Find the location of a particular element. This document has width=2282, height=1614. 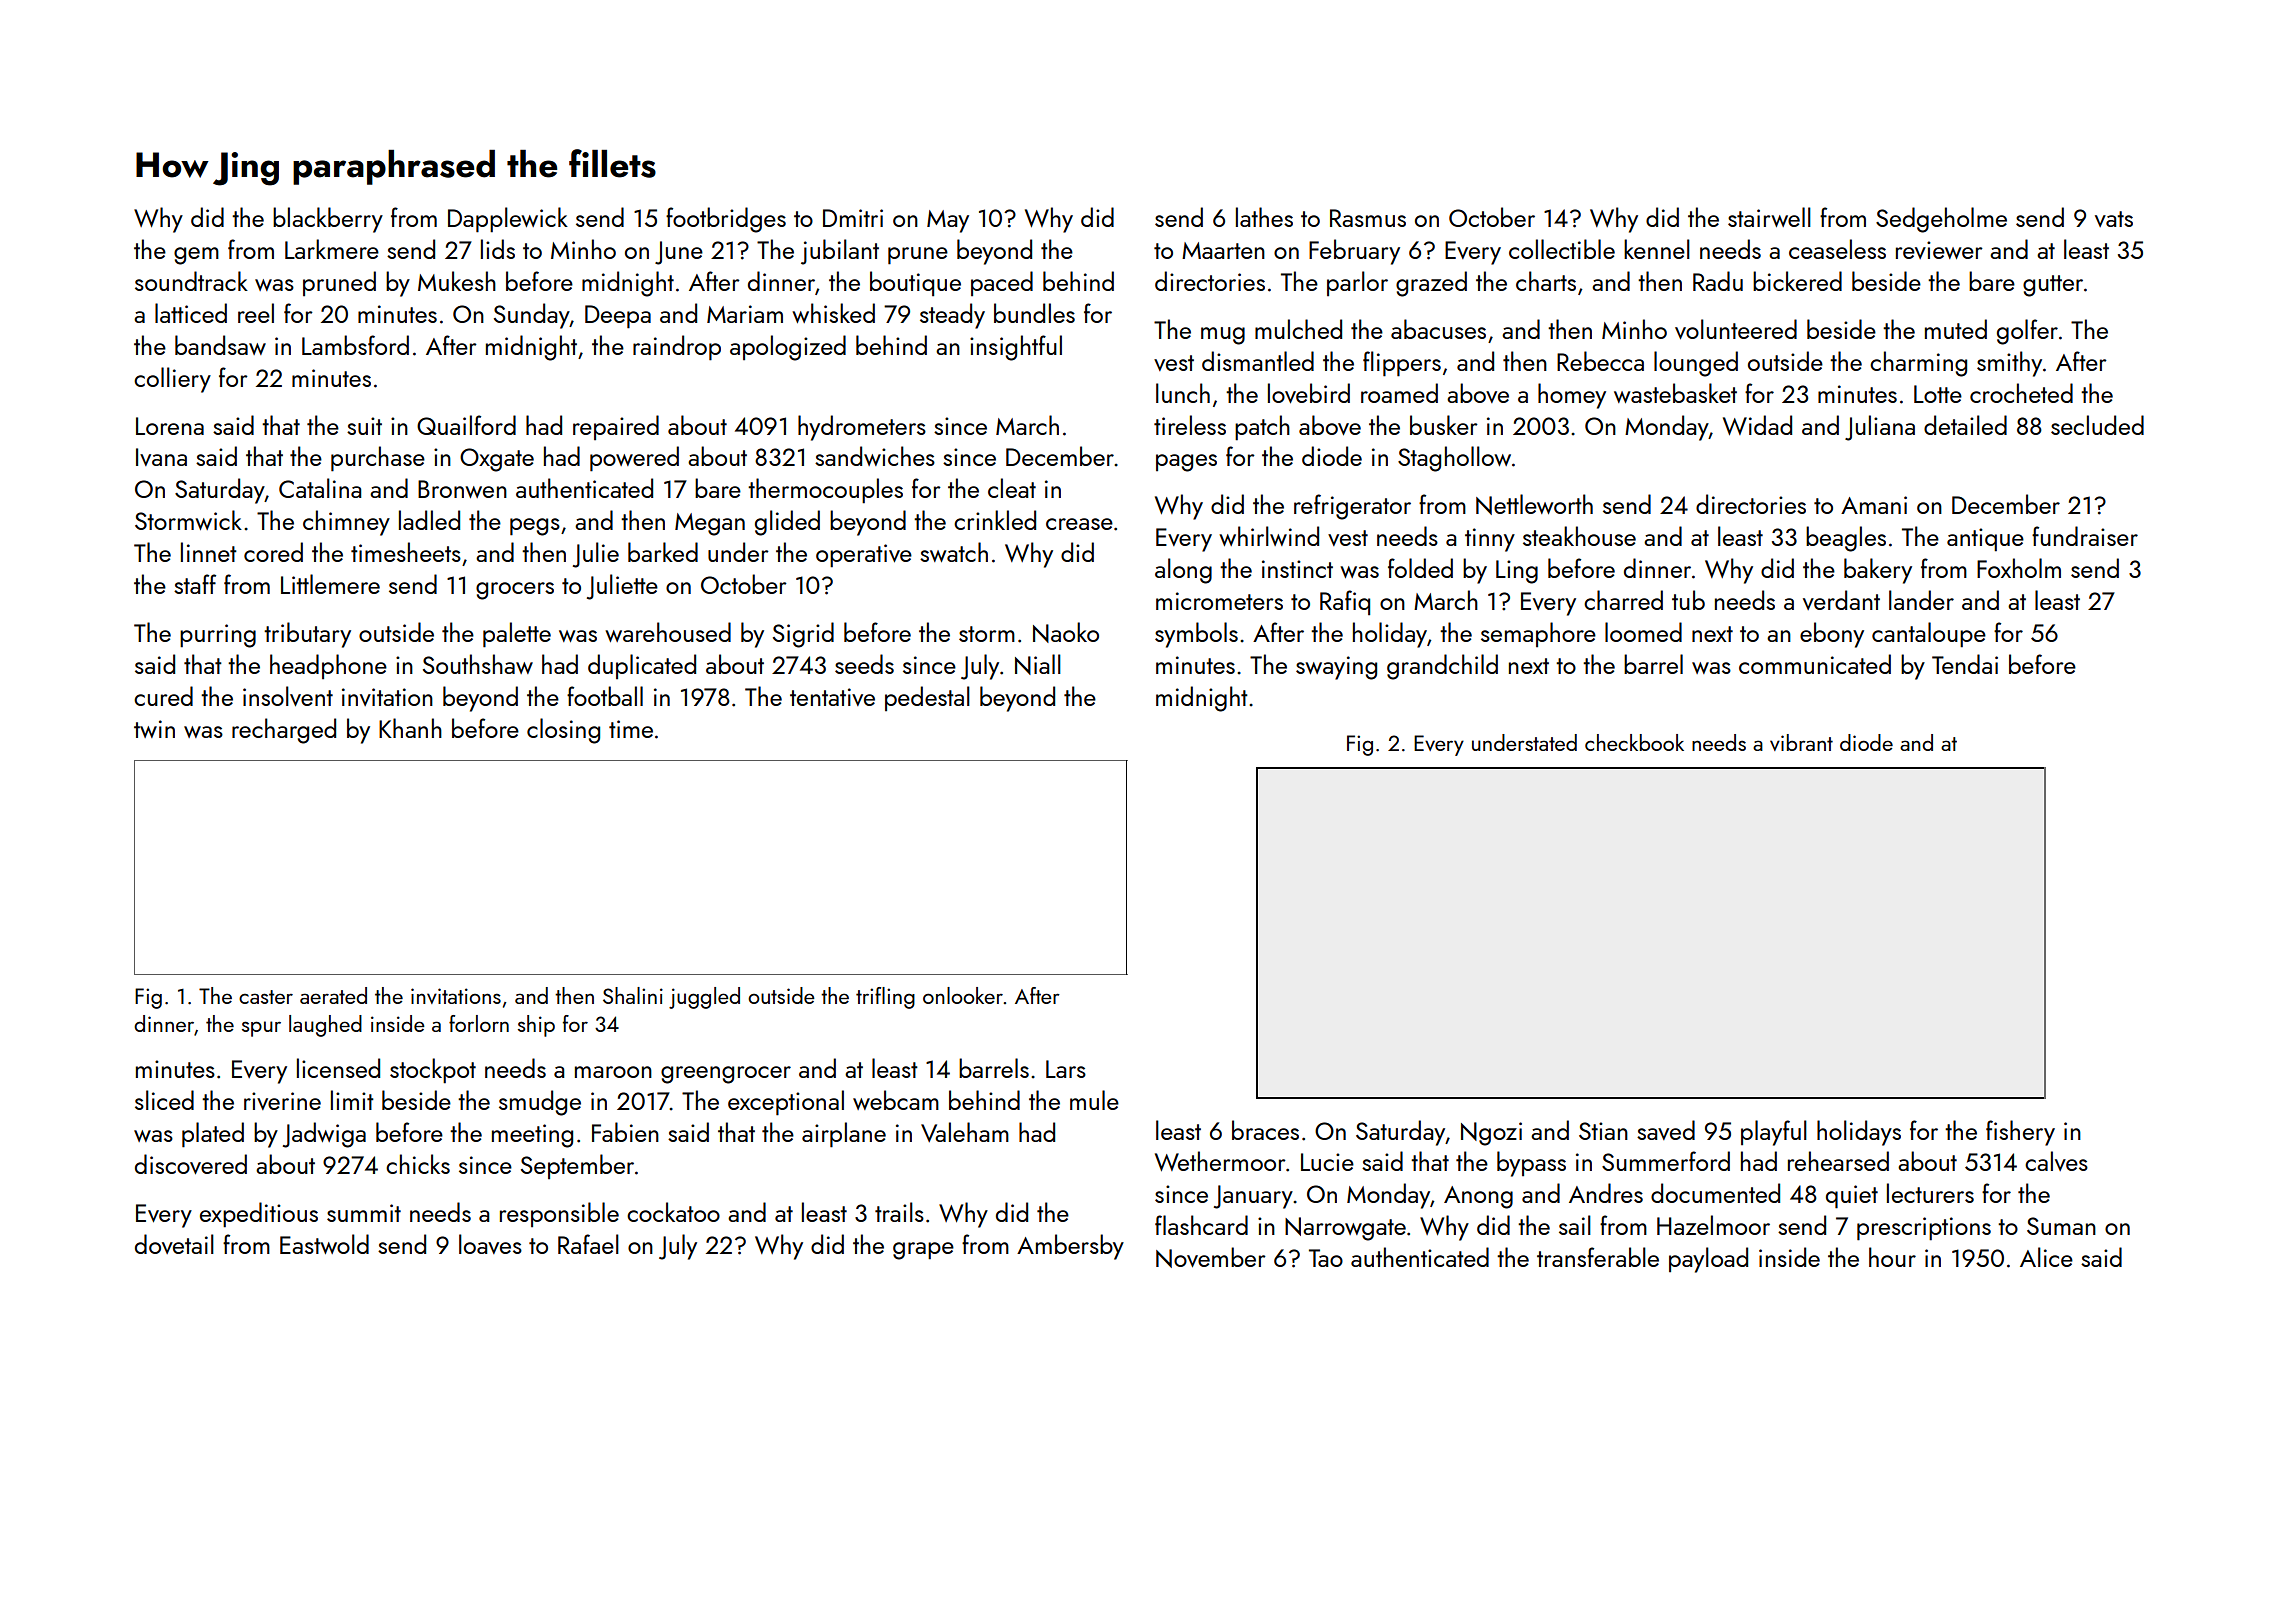

blackberry is located at coordinates (328, 220).
